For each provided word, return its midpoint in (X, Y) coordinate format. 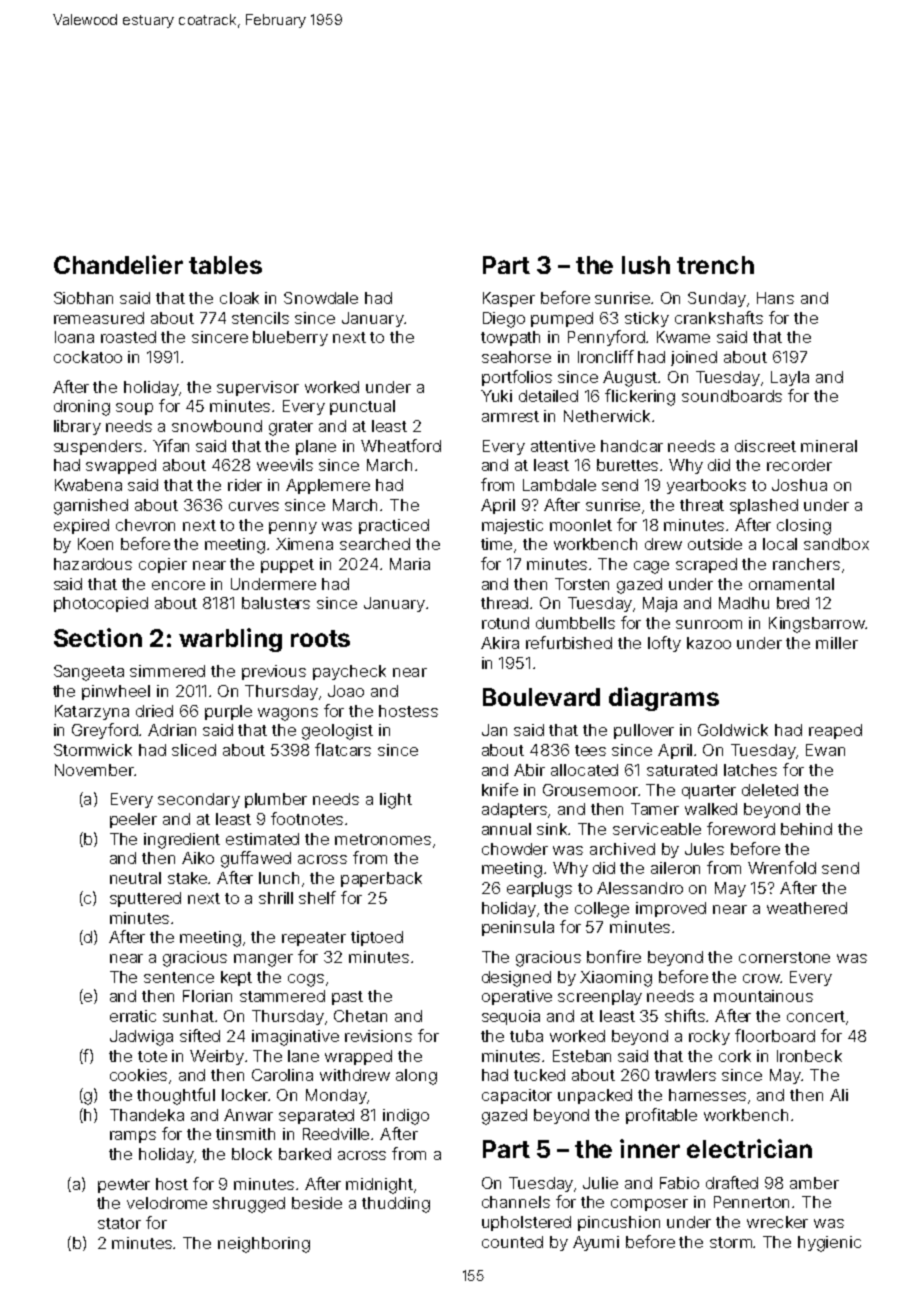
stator (119, 1223)
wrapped (358, 1057)
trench (715, 265)
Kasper (509, 299)
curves (254, 506)
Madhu (744, 603)
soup (134, 409)
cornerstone (784, 957)
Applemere (328, 486)
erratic (133, 1016)
